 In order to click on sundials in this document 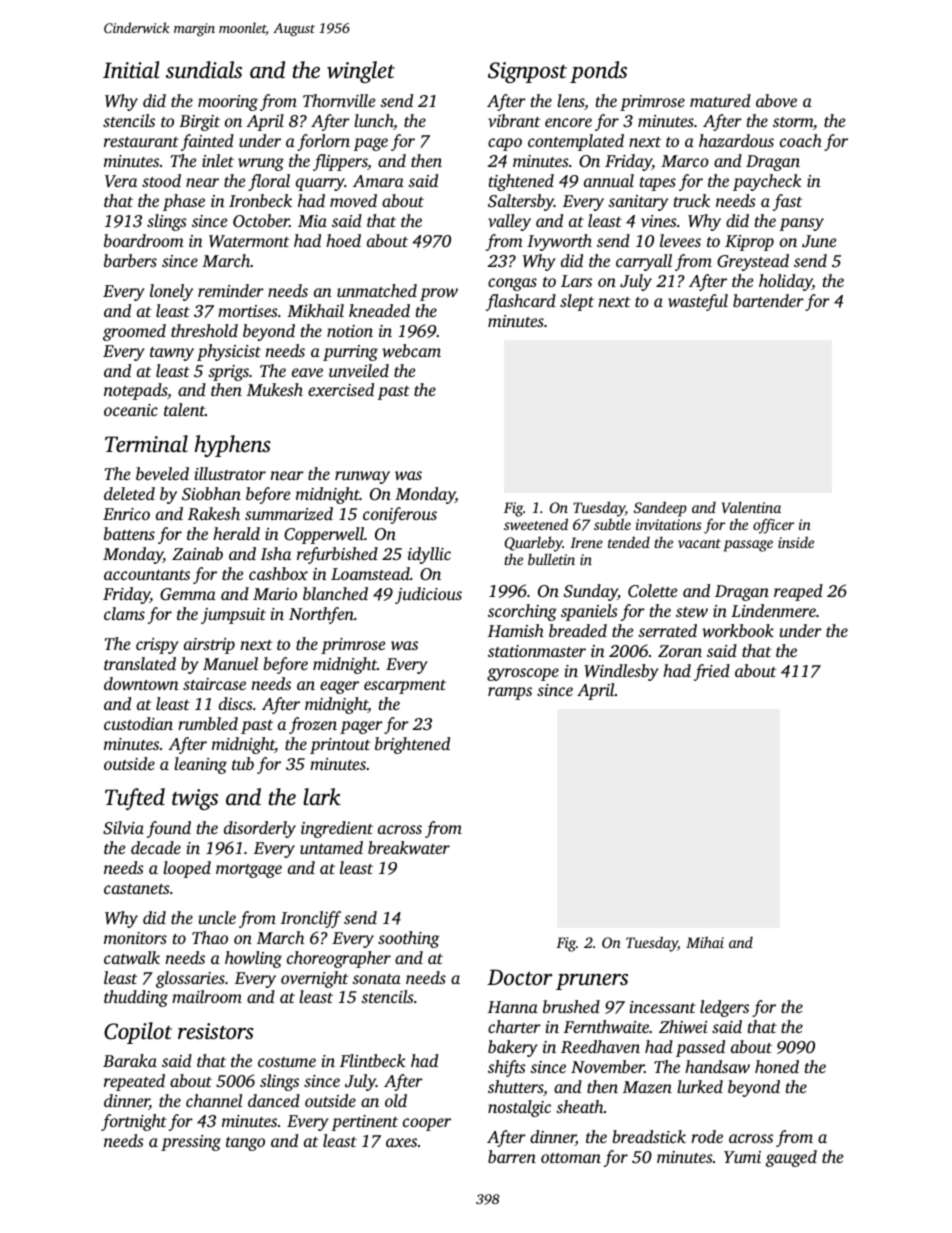, I will do `click(204, 70)`.
